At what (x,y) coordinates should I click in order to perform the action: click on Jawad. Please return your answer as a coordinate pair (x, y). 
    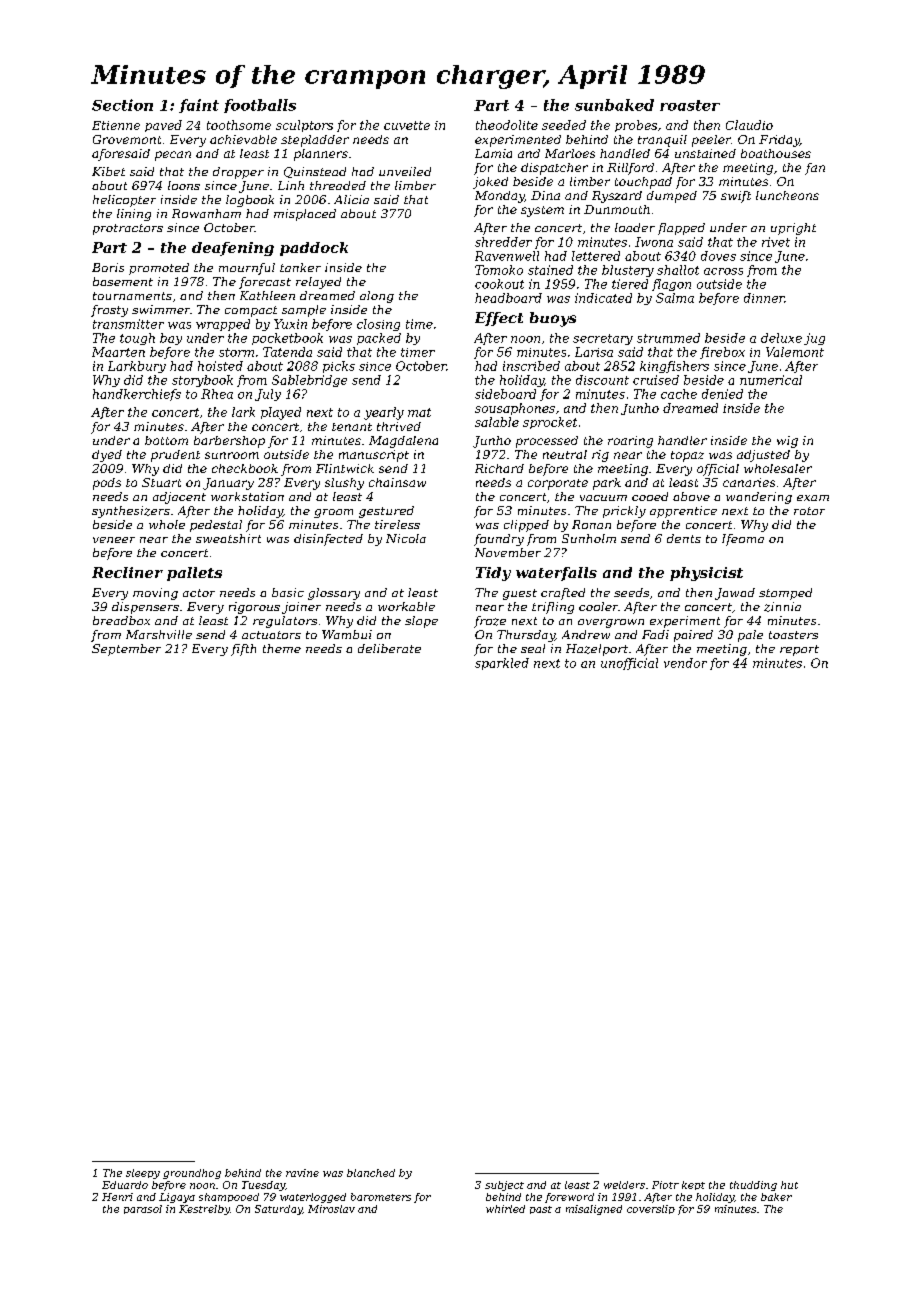
    Looking at the image, I should click on (735, 594).
